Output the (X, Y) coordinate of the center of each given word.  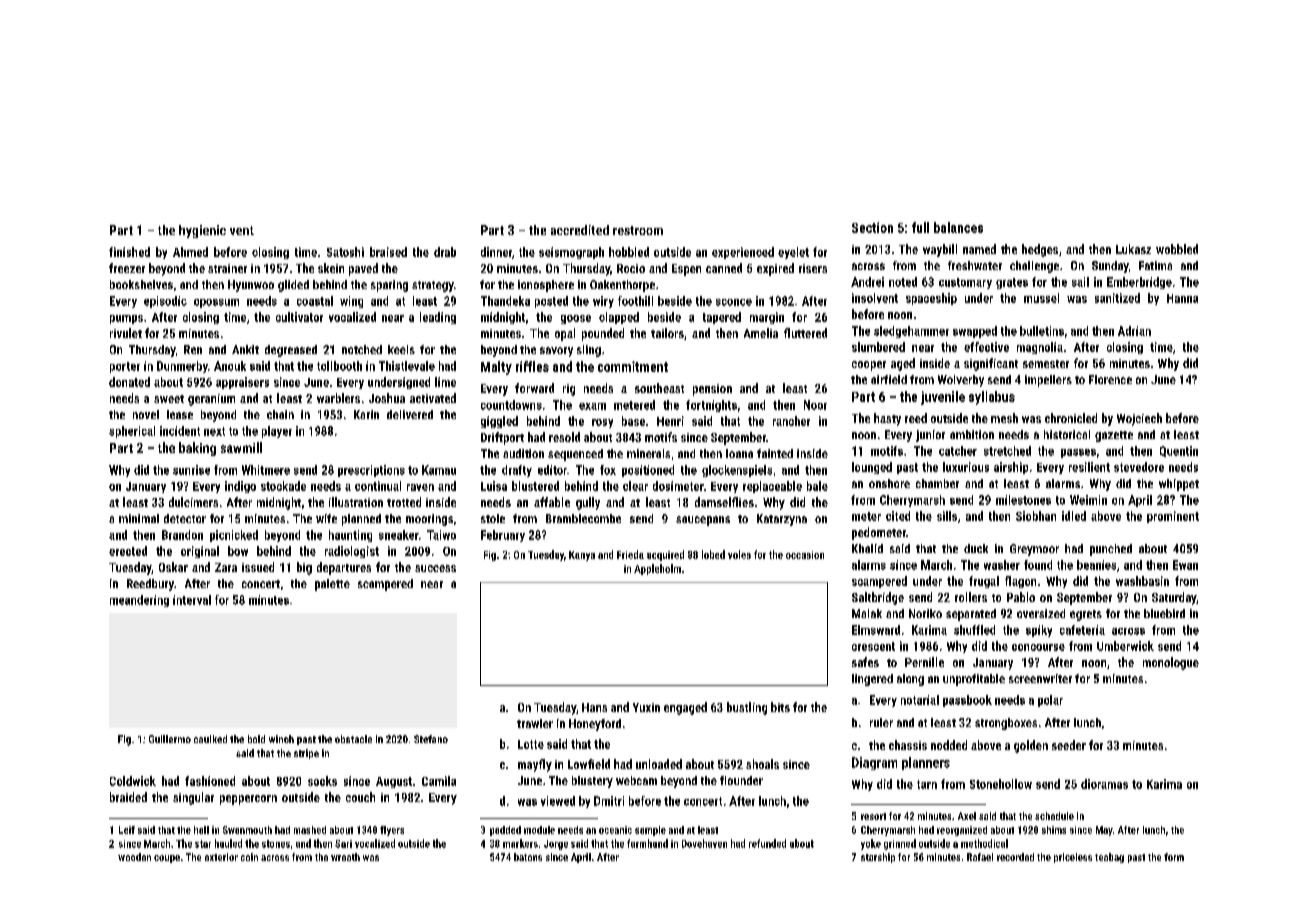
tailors (667, 333)
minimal (139, 518)
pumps (126, 319)
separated (971, 615)
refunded (767, 843)
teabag (1109, 858)
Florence (1110, 379)
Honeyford (595, 725)
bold (256, 739)
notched (362, 349)
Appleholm (657, 569)
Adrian (1134, 331)
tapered (722, 318)
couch (360, 797)
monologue (1171, 663)
